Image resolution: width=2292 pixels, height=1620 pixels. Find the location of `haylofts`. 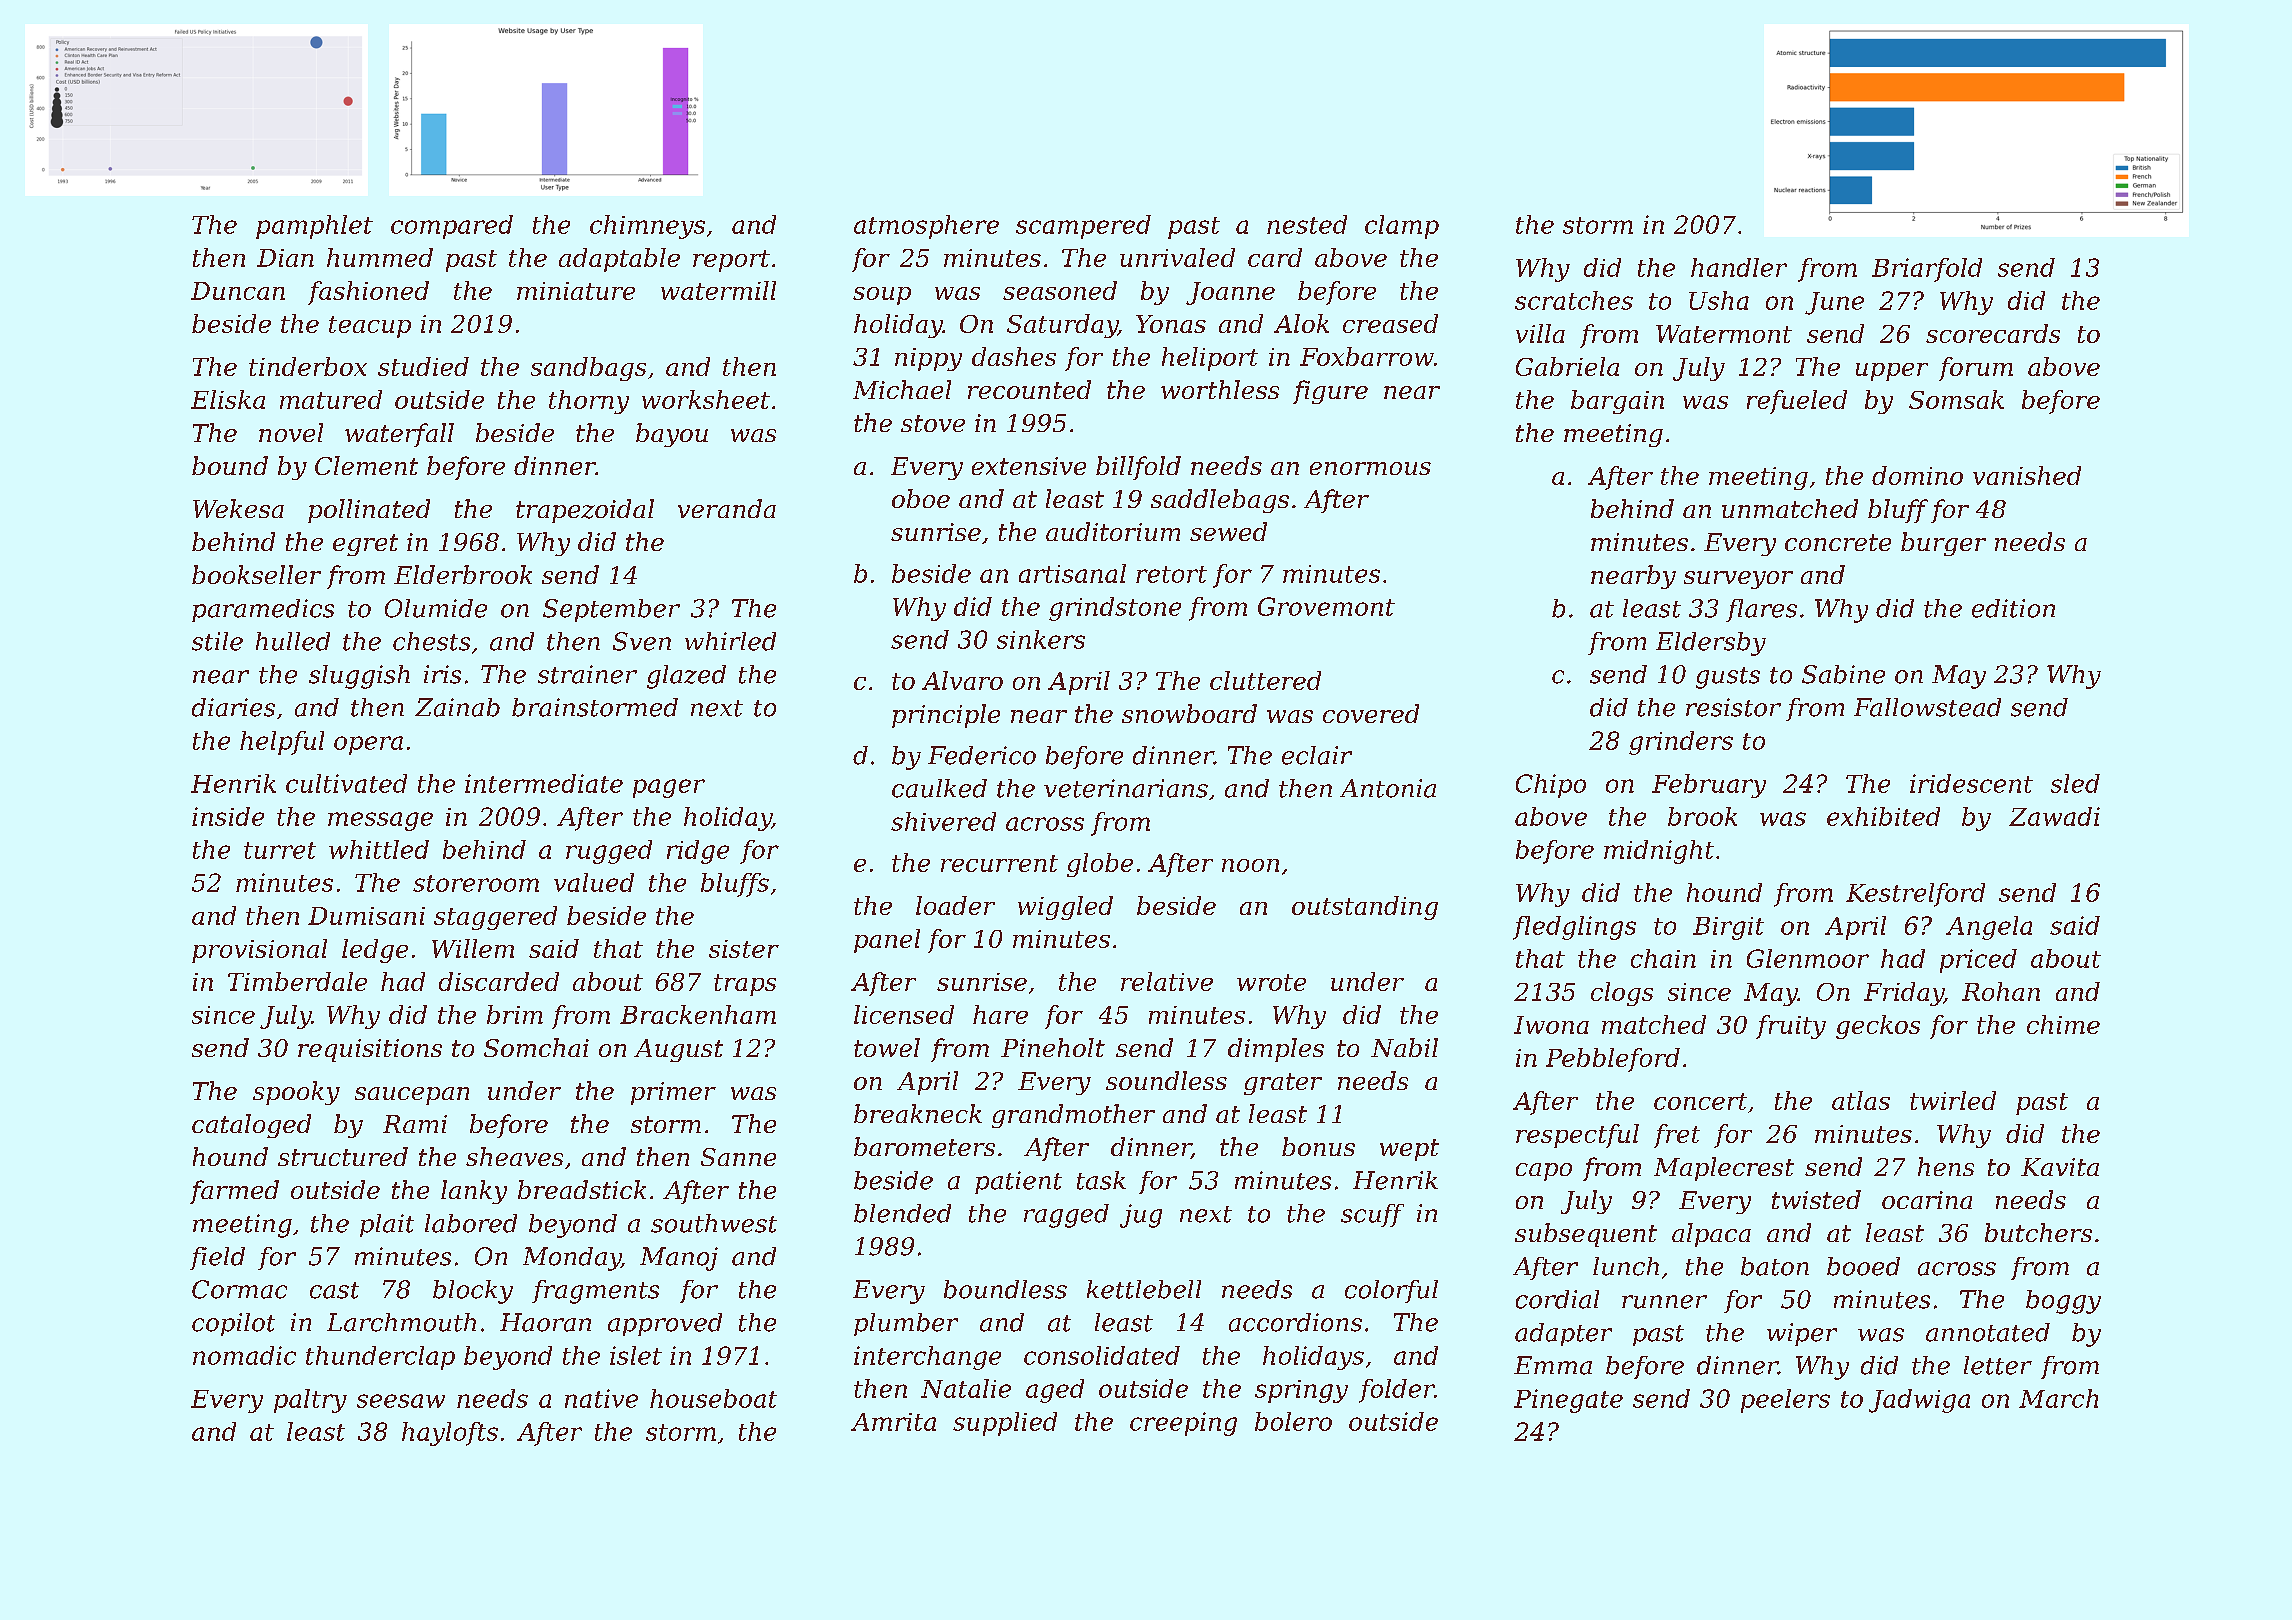

haylofts is located at coordinates (450, 1434).
